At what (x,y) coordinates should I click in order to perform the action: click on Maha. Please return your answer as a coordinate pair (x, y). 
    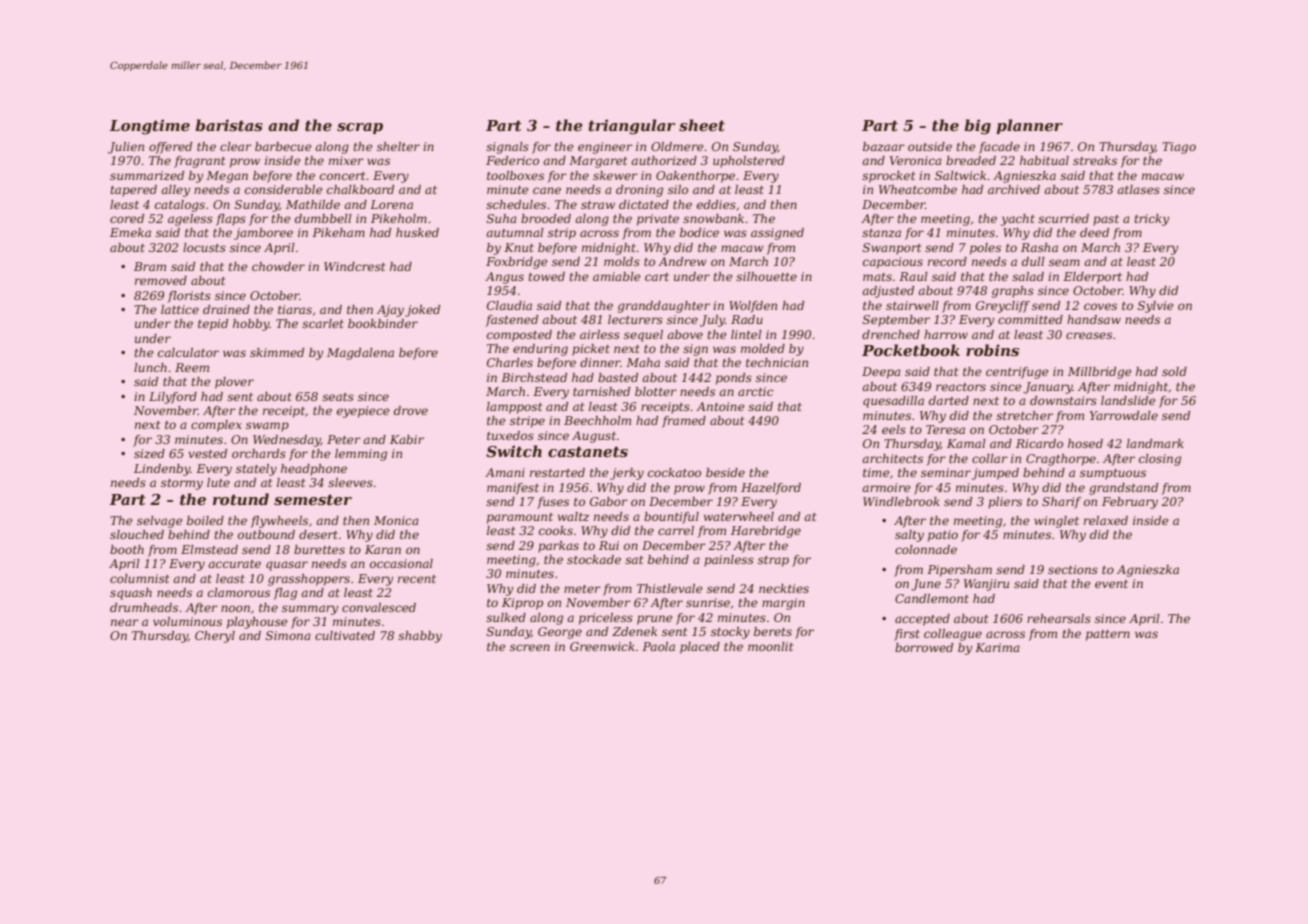
    Looking at the image, I should click on (643, 362).
